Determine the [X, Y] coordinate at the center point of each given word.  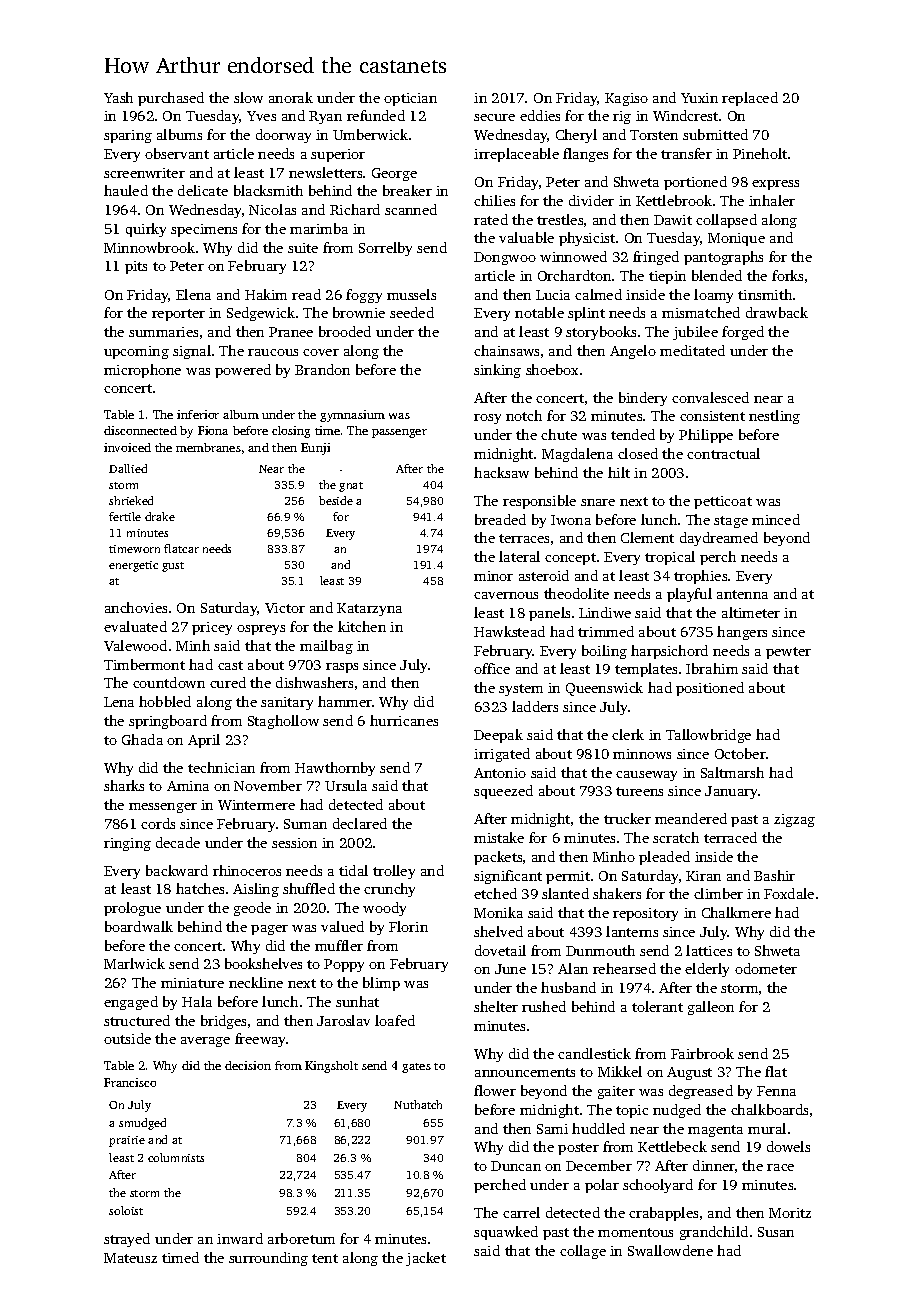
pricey [212, 628]
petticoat [723, 502]
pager [269, 930]
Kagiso [626, 99]
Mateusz [130, 1258]
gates [416, 1068]
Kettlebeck [672, 1146]
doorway [283, 136]
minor [493, 576]
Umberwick [370, 134]
